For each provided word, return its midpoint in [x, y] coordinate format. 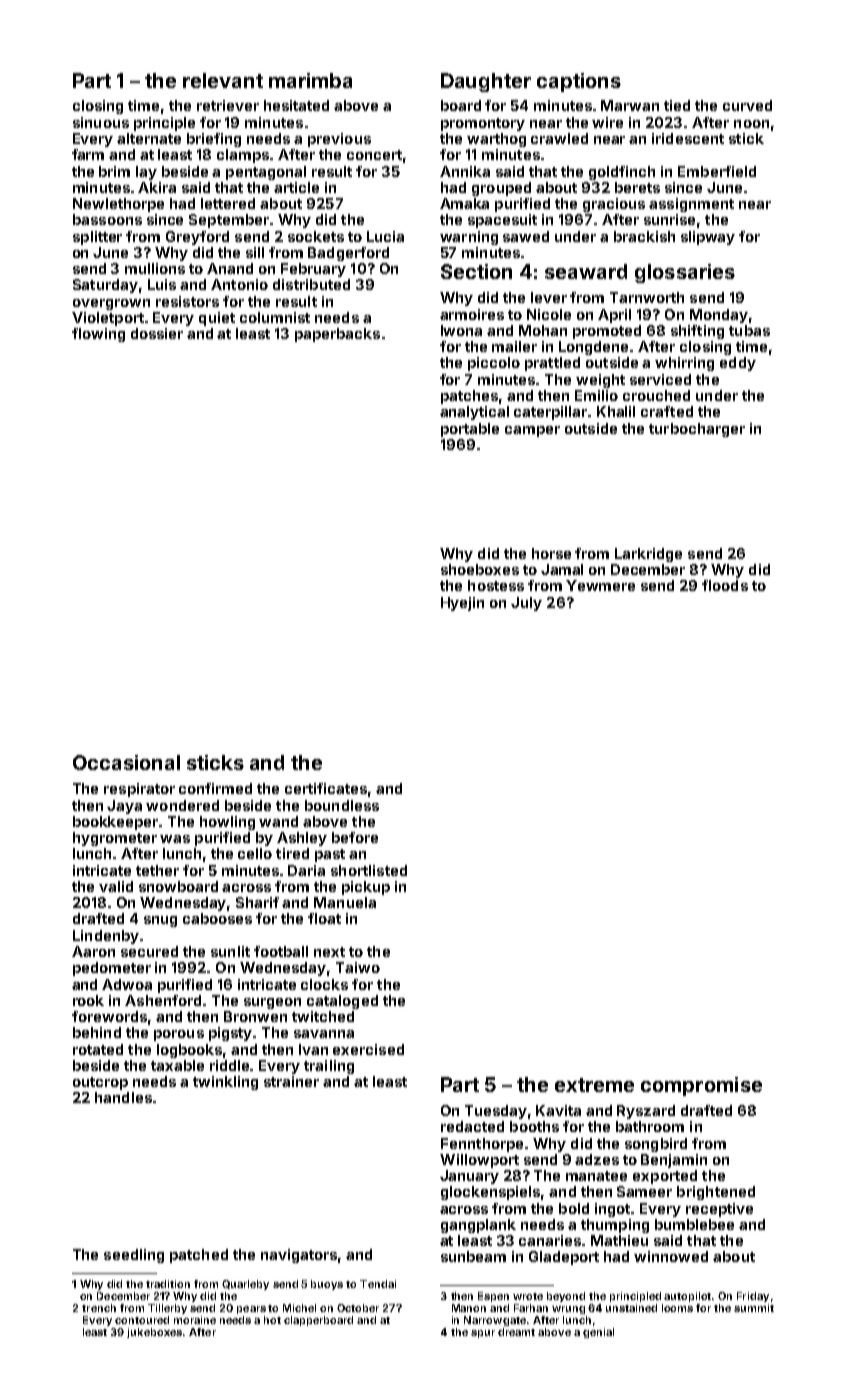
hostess [496, 585]
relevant [223, 80]
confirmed [215, 788]
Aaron [93, 951]
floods [725, 585]
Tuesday [496, 1112]
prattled [552, 364]
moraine [195, 1320]
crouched [656, 395]
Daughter [486, 82]
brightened [716, 1193]
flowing [98, 335]
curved [747, 105]
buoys [327, 1285]
